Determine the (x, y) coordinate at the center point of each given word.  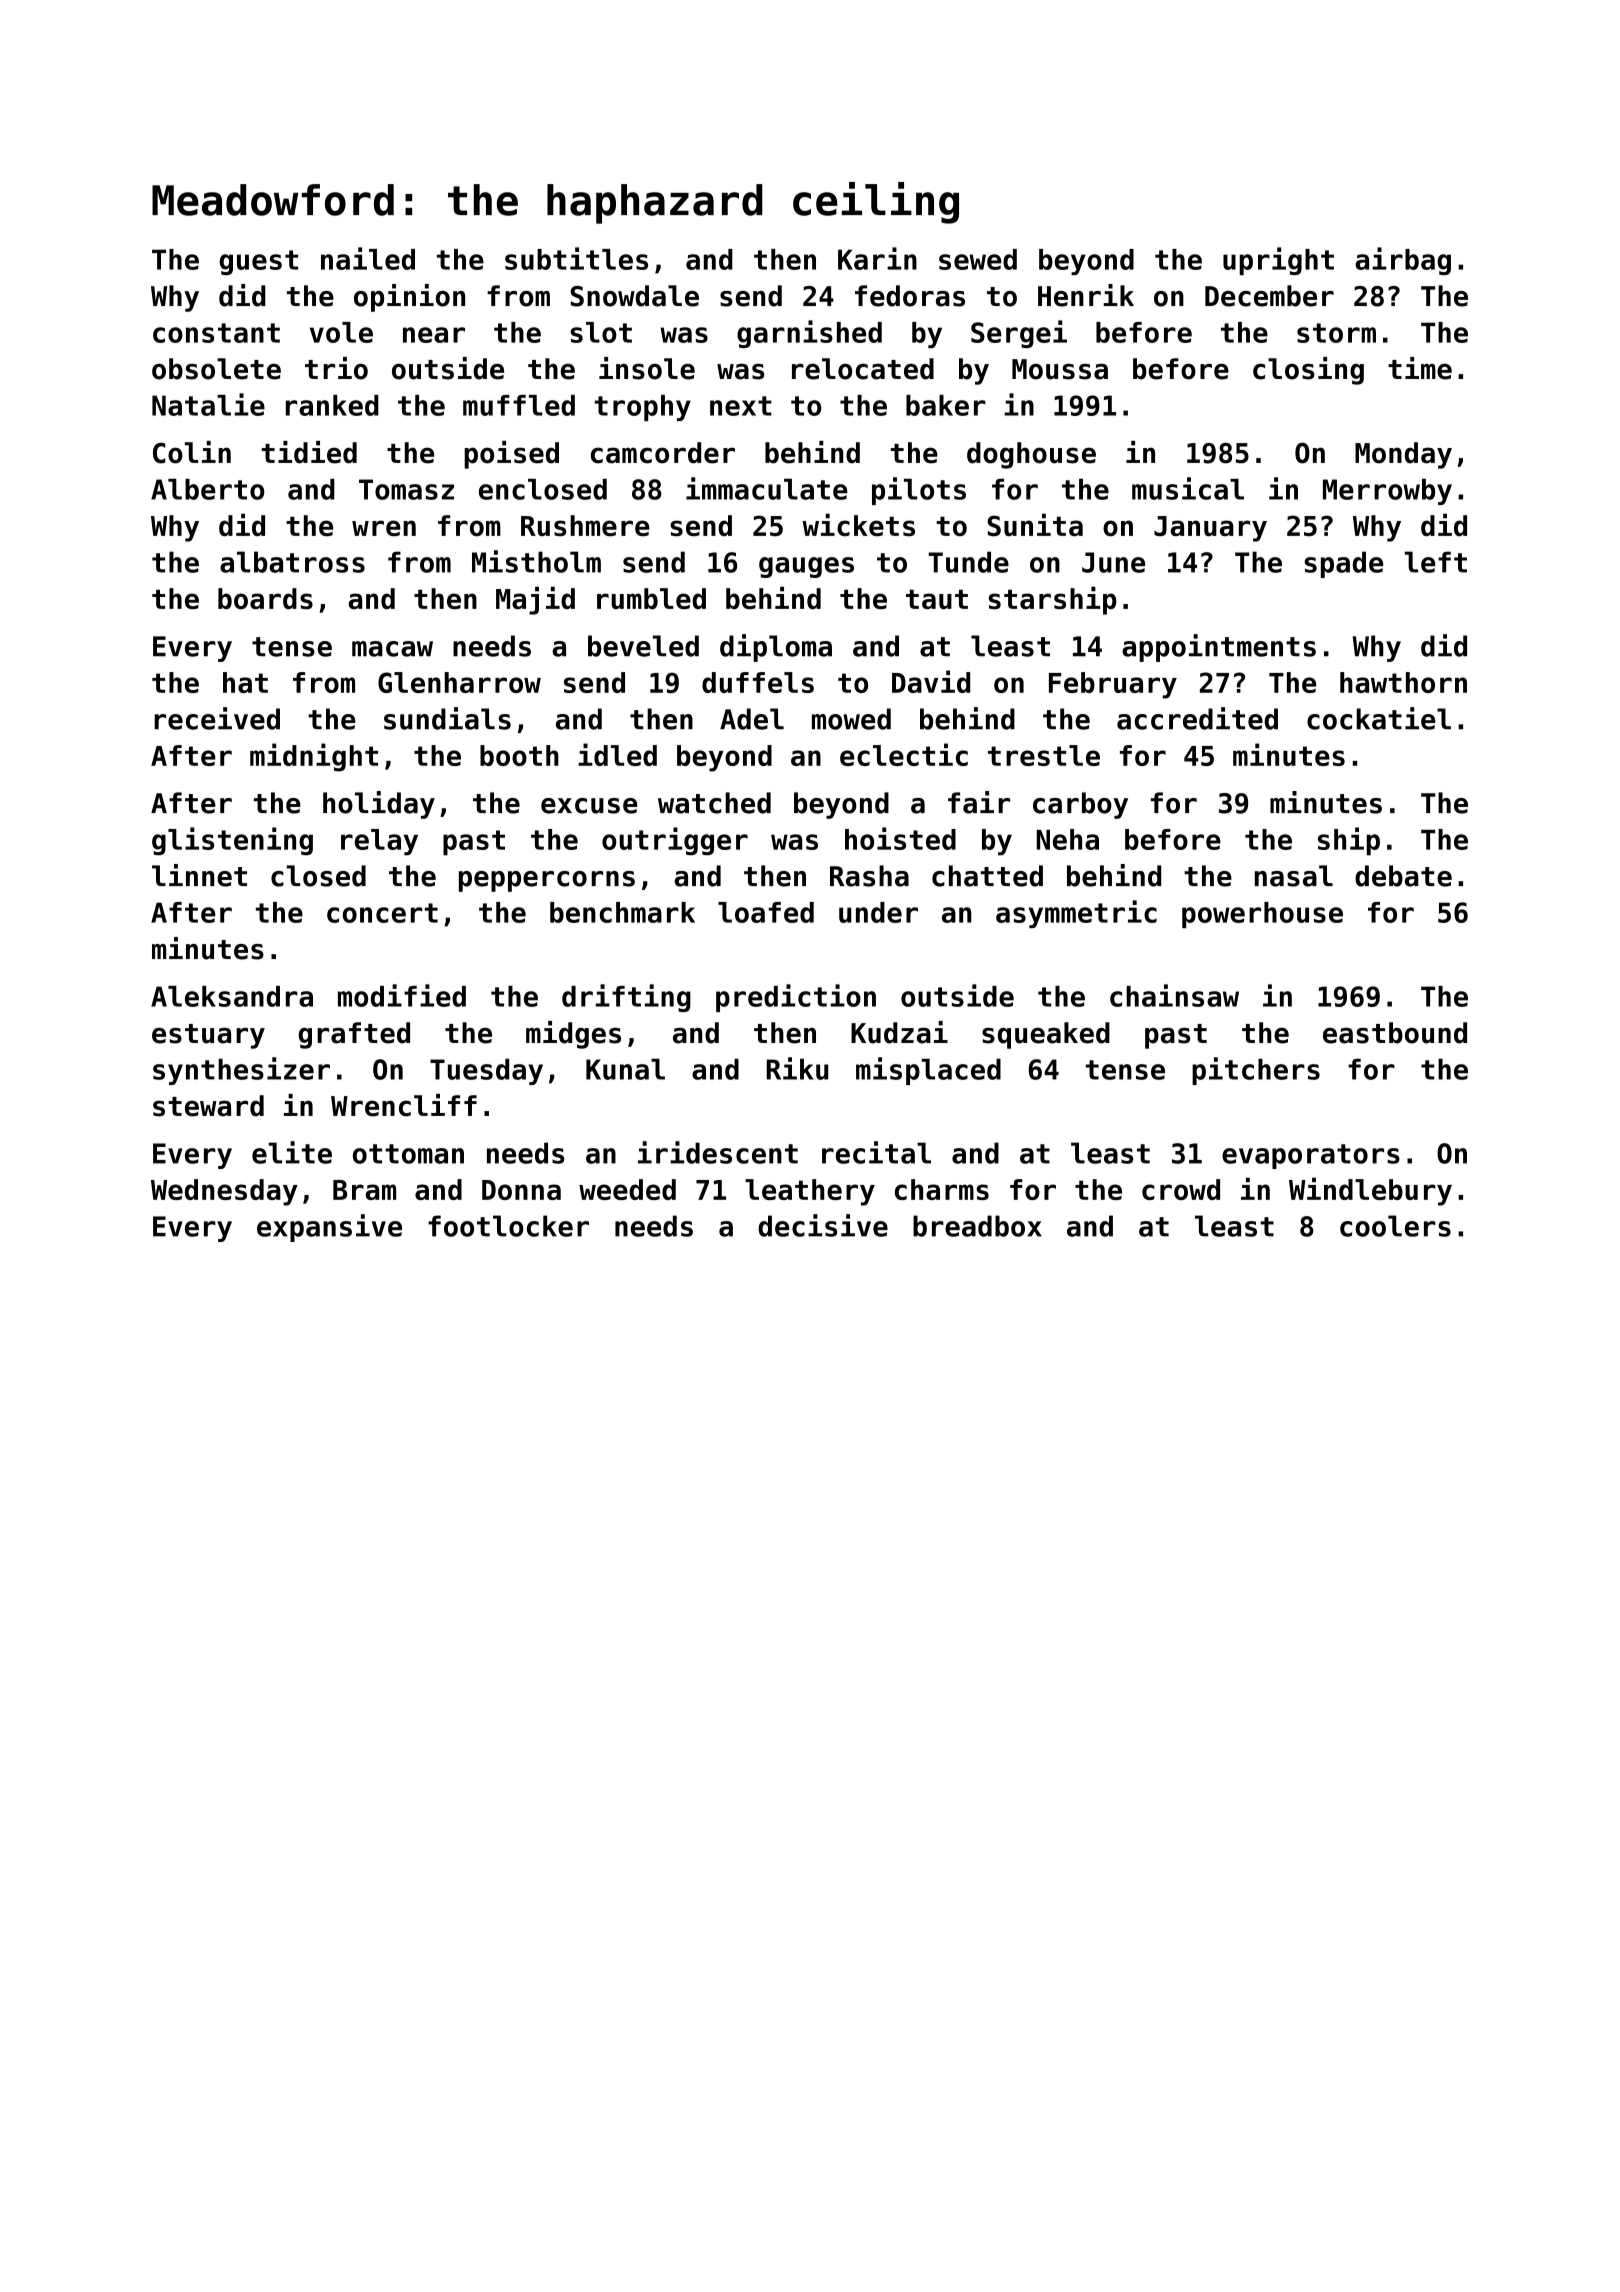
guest (259, 262)
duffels (758, 682)
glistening (232, 841)
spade (1343, 564)
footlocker (508, 1226)
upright (1278, 261)
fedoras (910, 296)
